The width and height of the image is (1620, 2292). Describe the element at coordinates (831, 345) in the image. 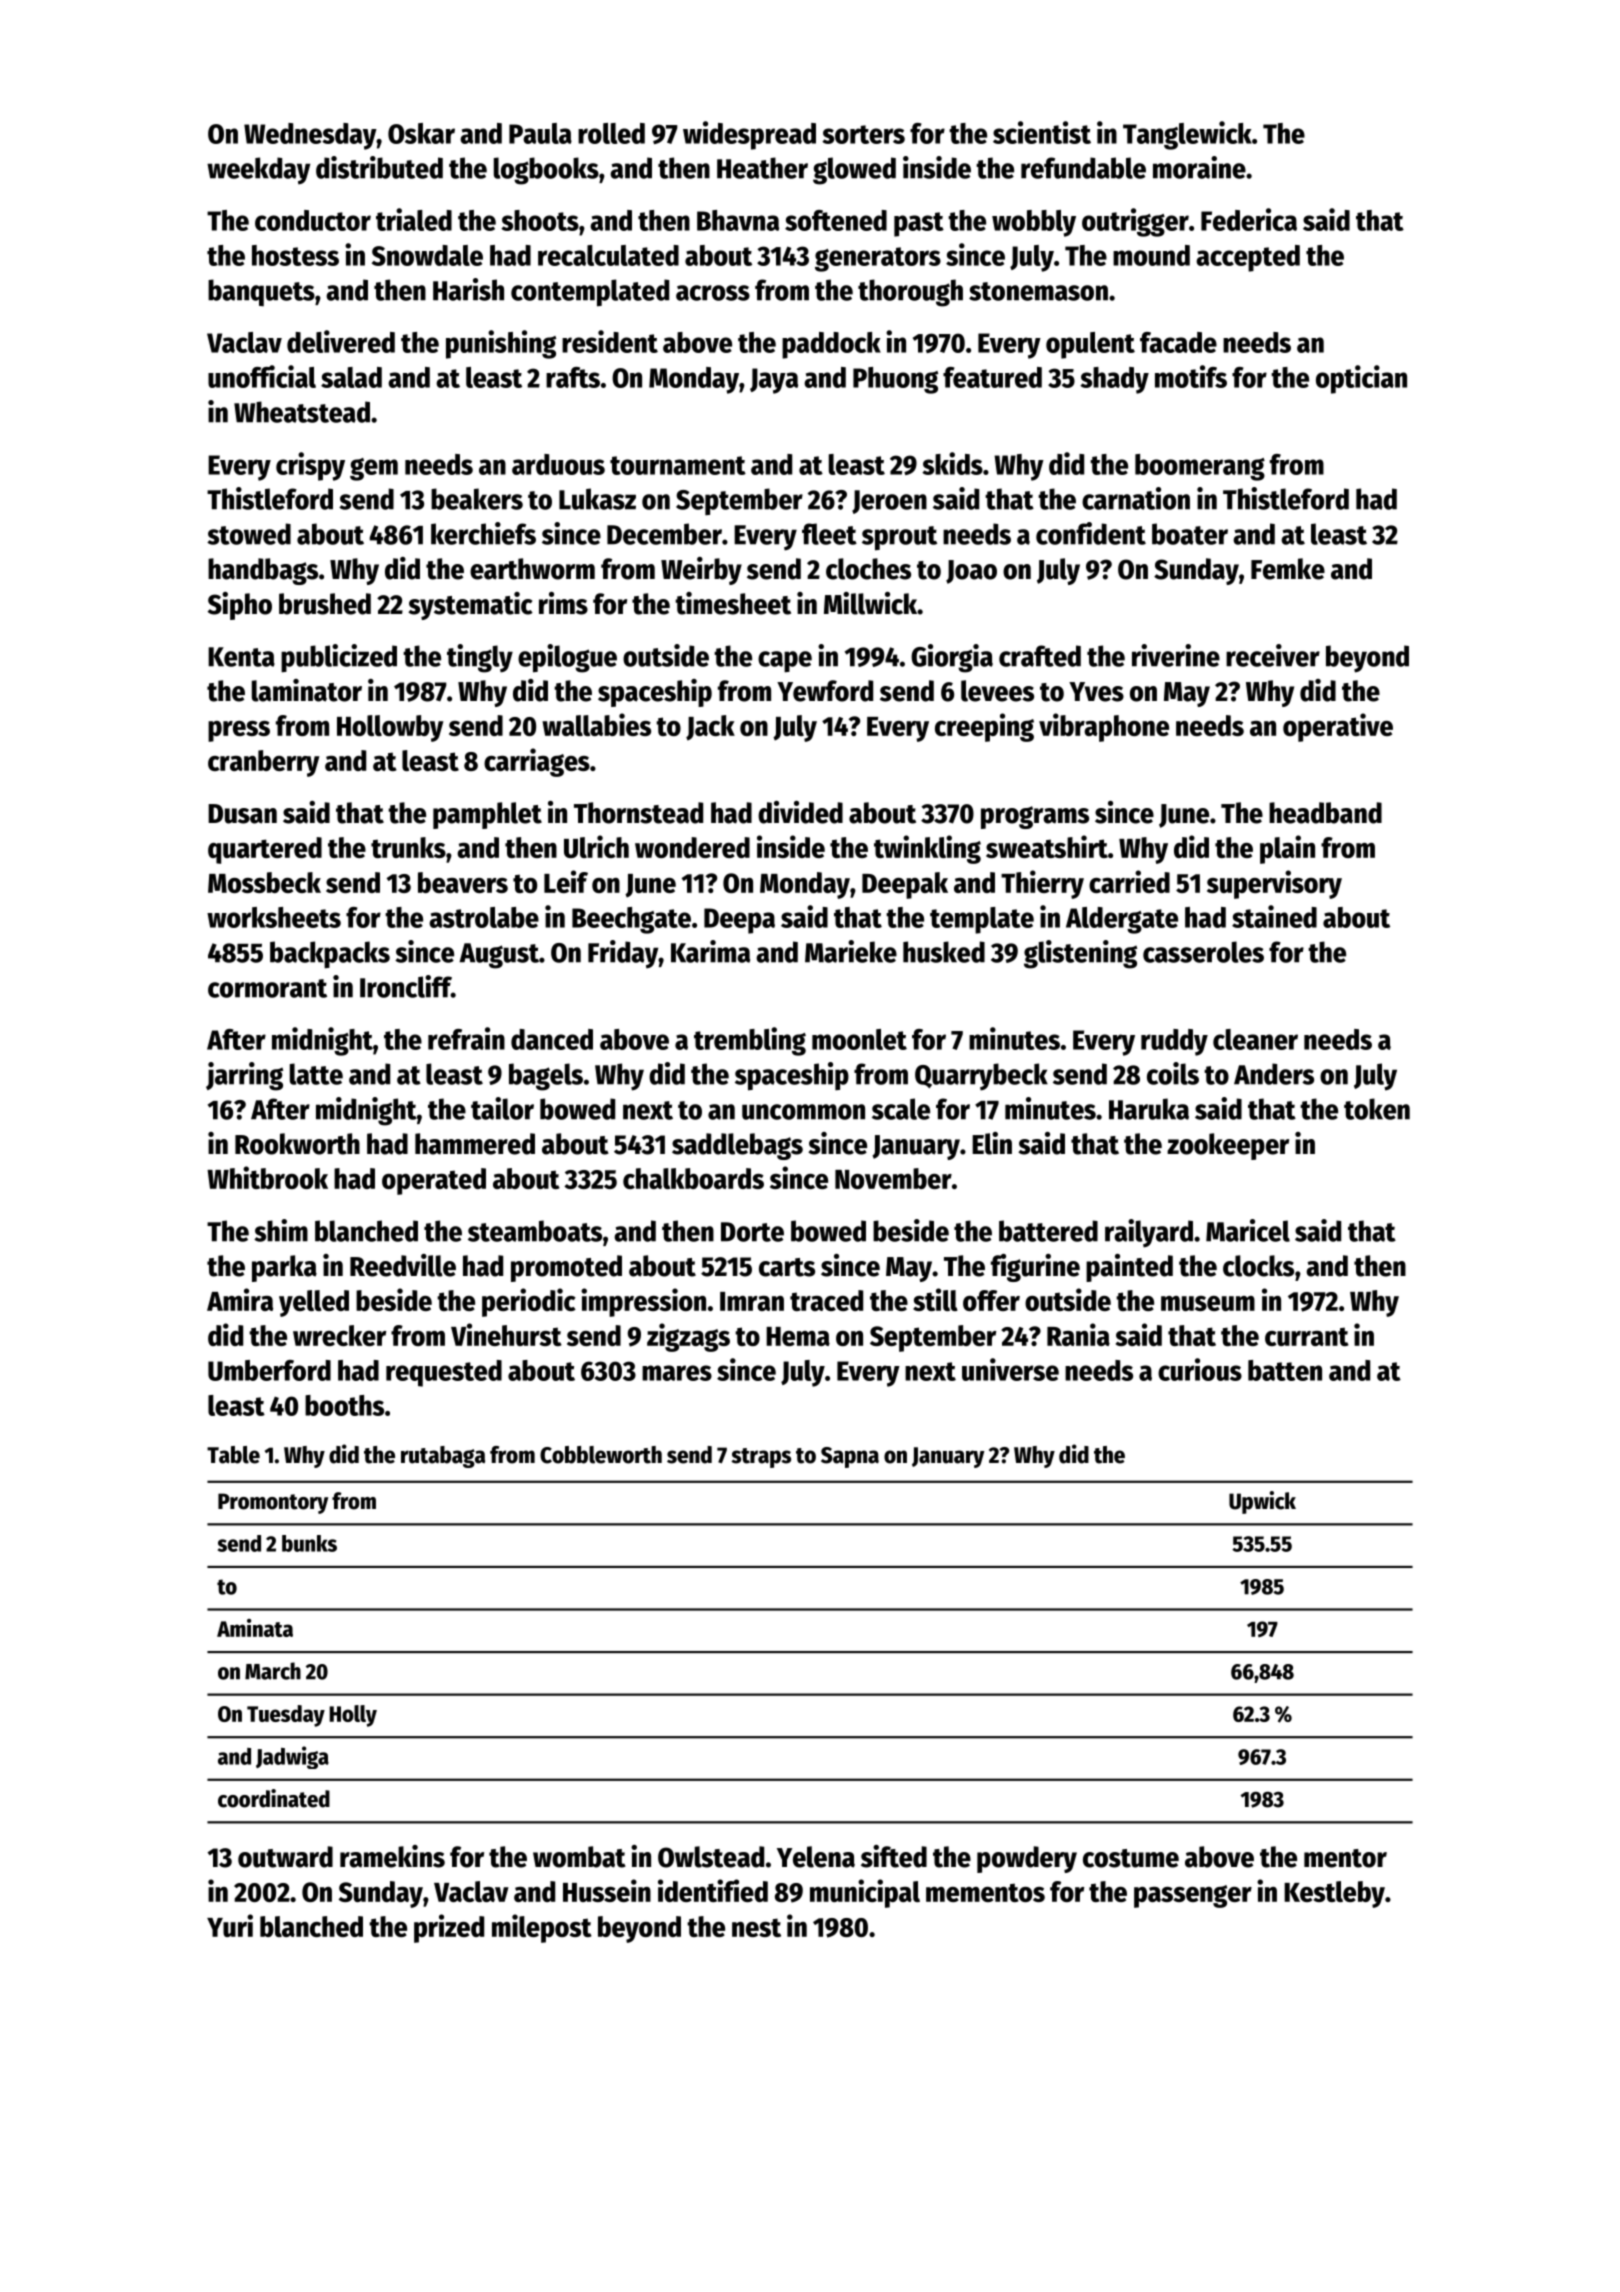

I see `paddock` at that location.
